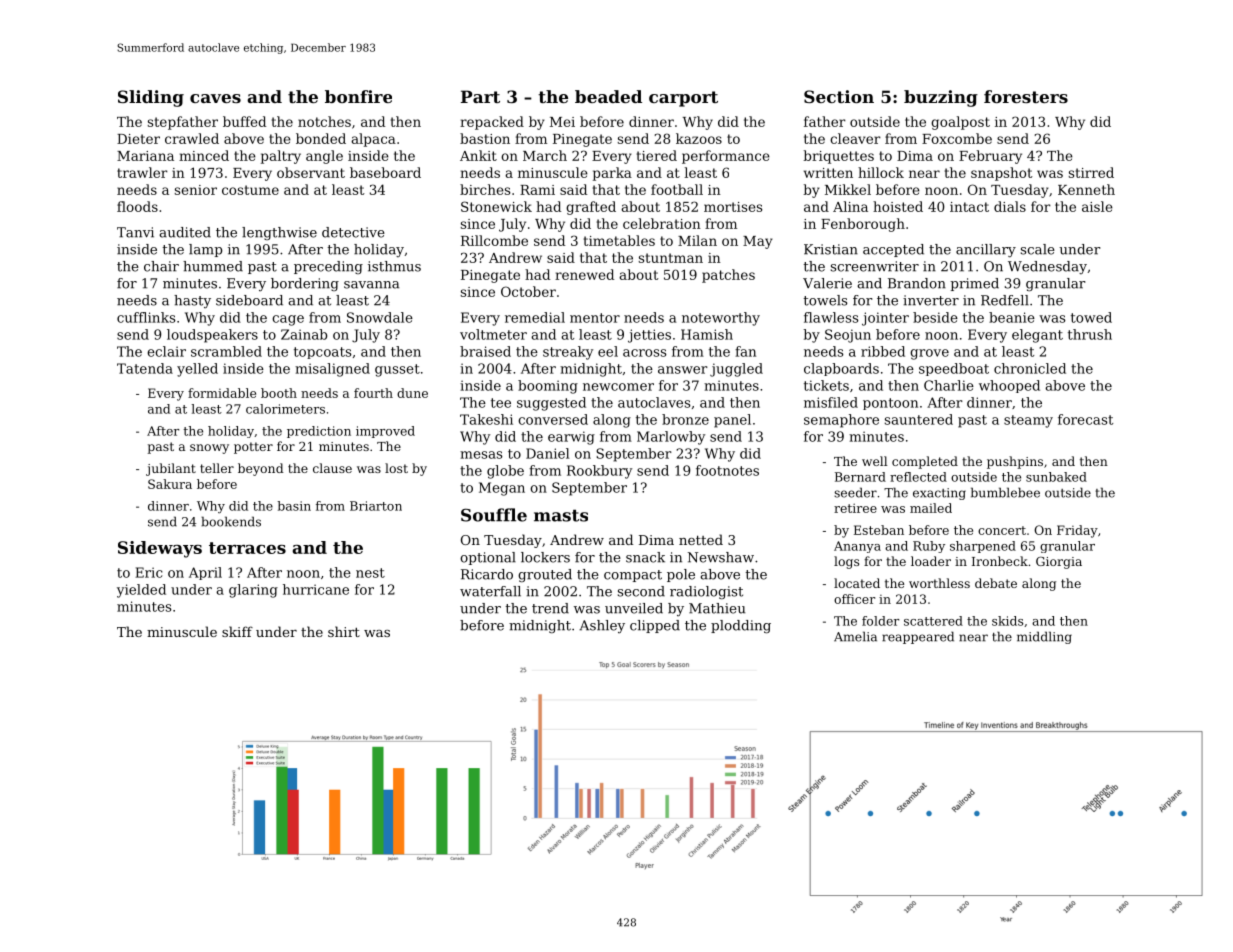 The width and height of the screenshot is (1233, 952). Describe the element at coordinates (478, 155) in the screenshot. I see `Ankit` at that location.
